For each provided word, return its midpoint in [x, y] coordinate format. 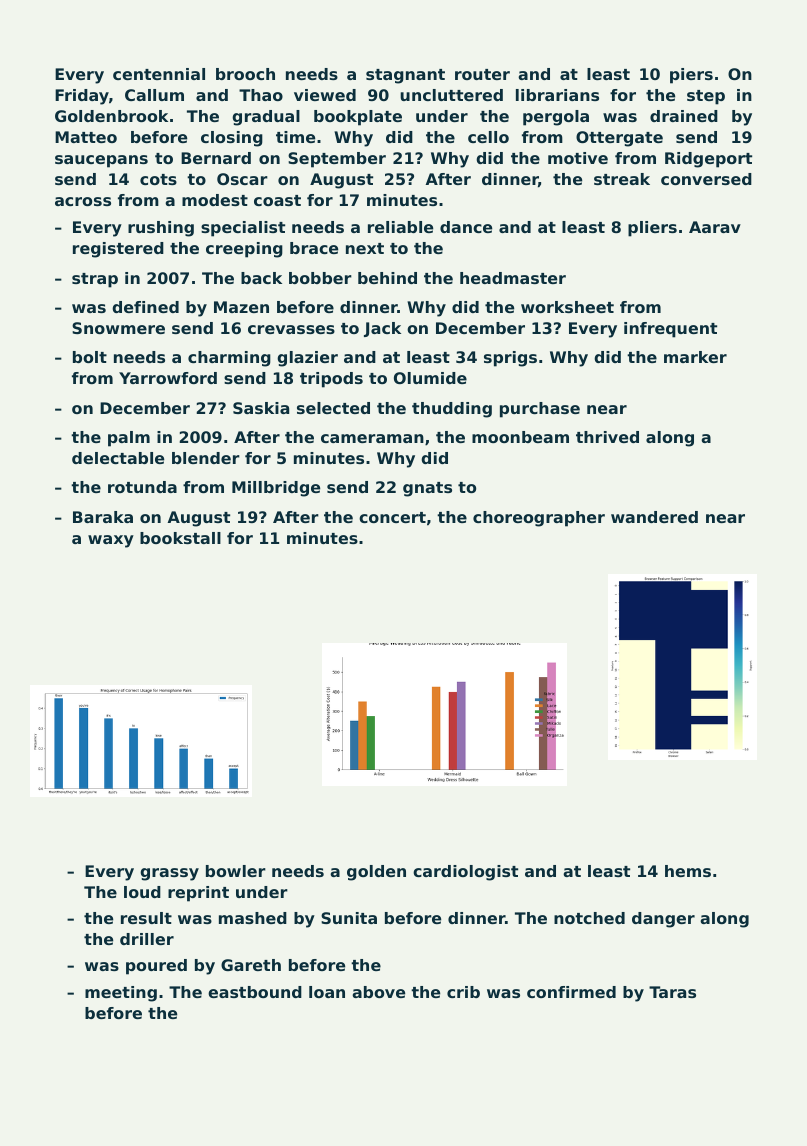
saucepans [101, 161]
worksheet [567, 307]
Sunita [349, 918]
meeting [121, 994]
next [365, 248]
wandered [654, 517]
